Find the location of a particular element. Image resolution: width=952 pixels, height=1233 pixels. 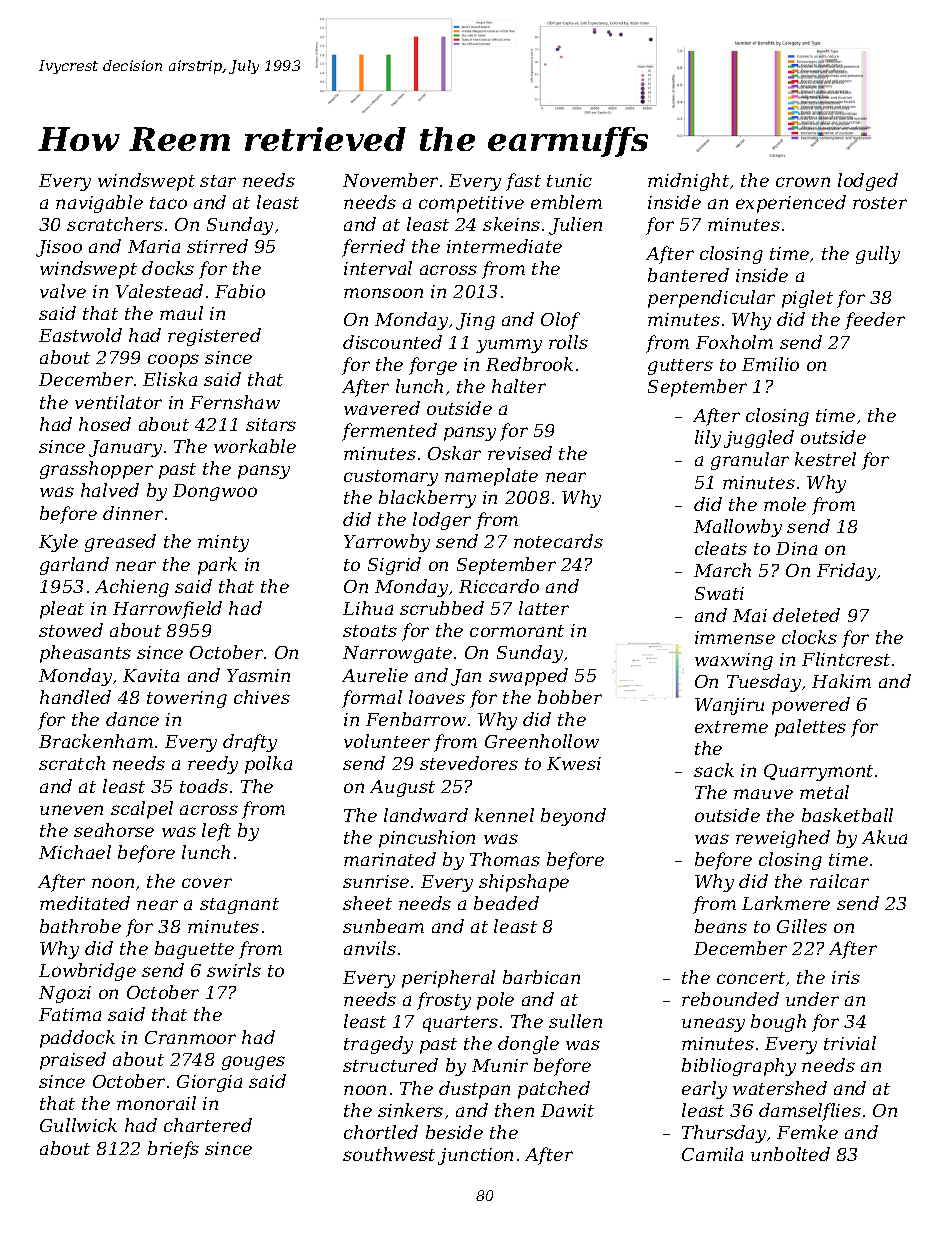

beans is located at coordinates (721, 926).
